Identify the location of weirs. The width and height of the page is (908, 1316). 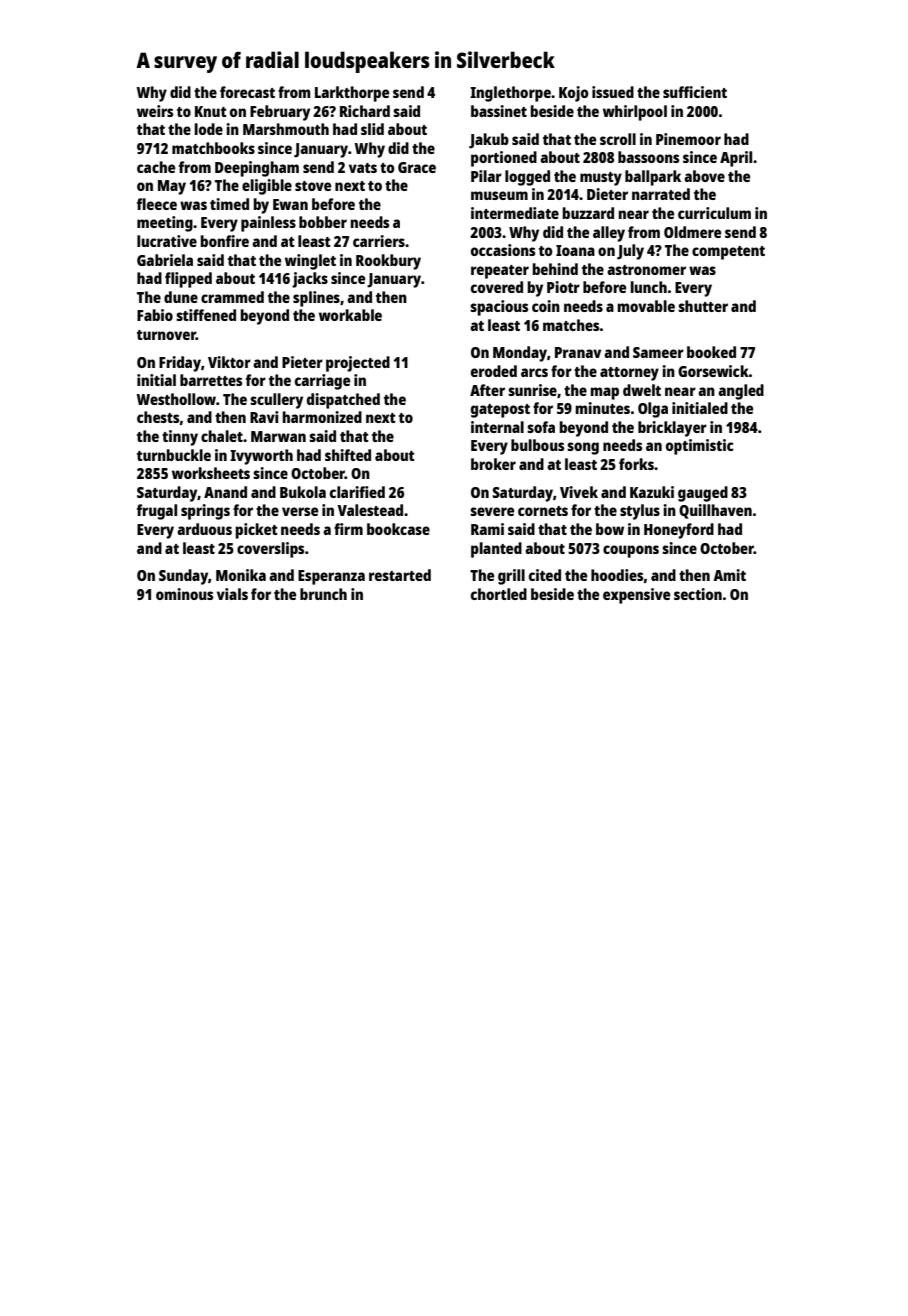
(155, 111).
